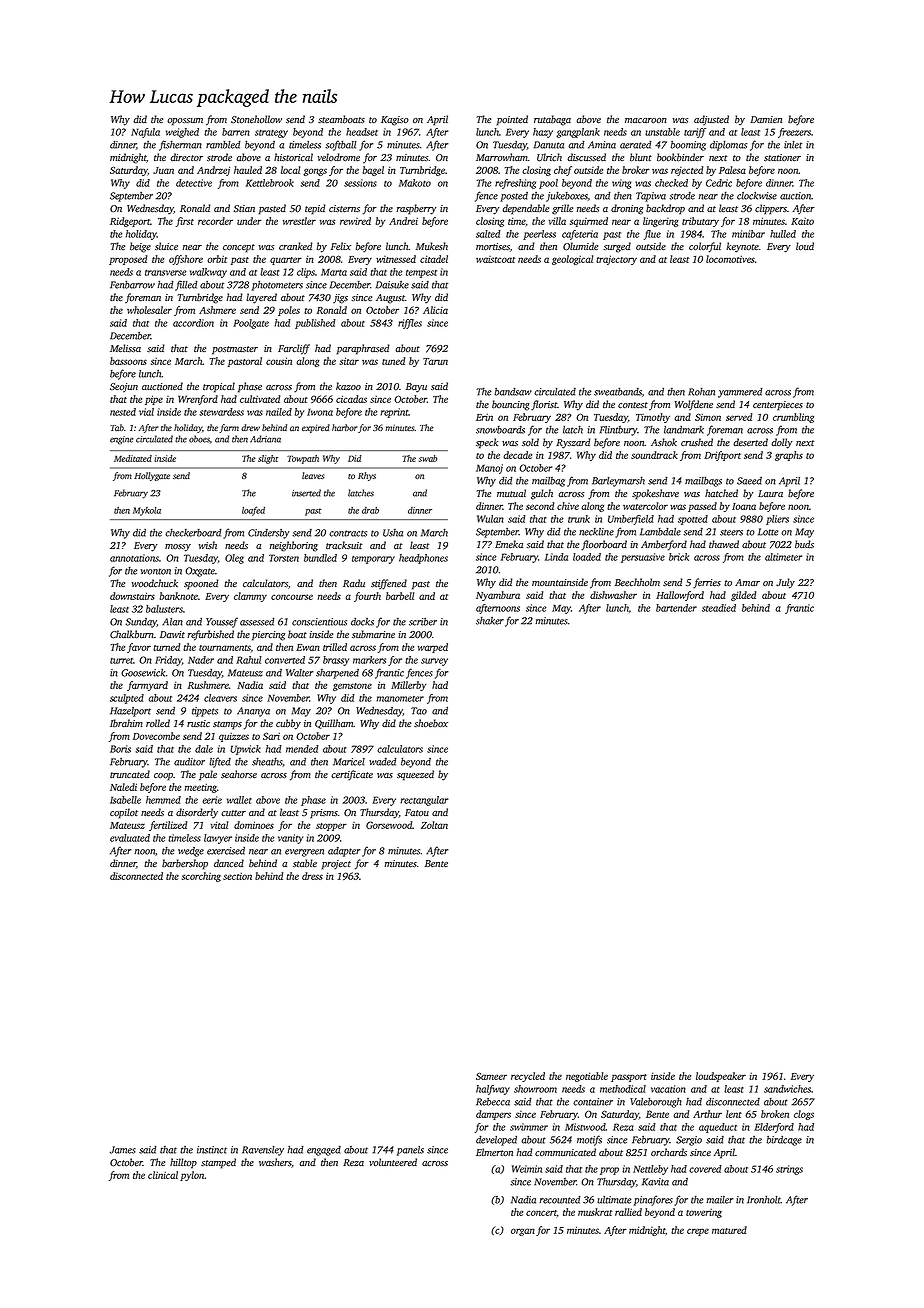 This page has height=1308, width=924. What do you see at coordinates (201, 877) in the page?
I see `scorching` at bounding box center [201, 877].
